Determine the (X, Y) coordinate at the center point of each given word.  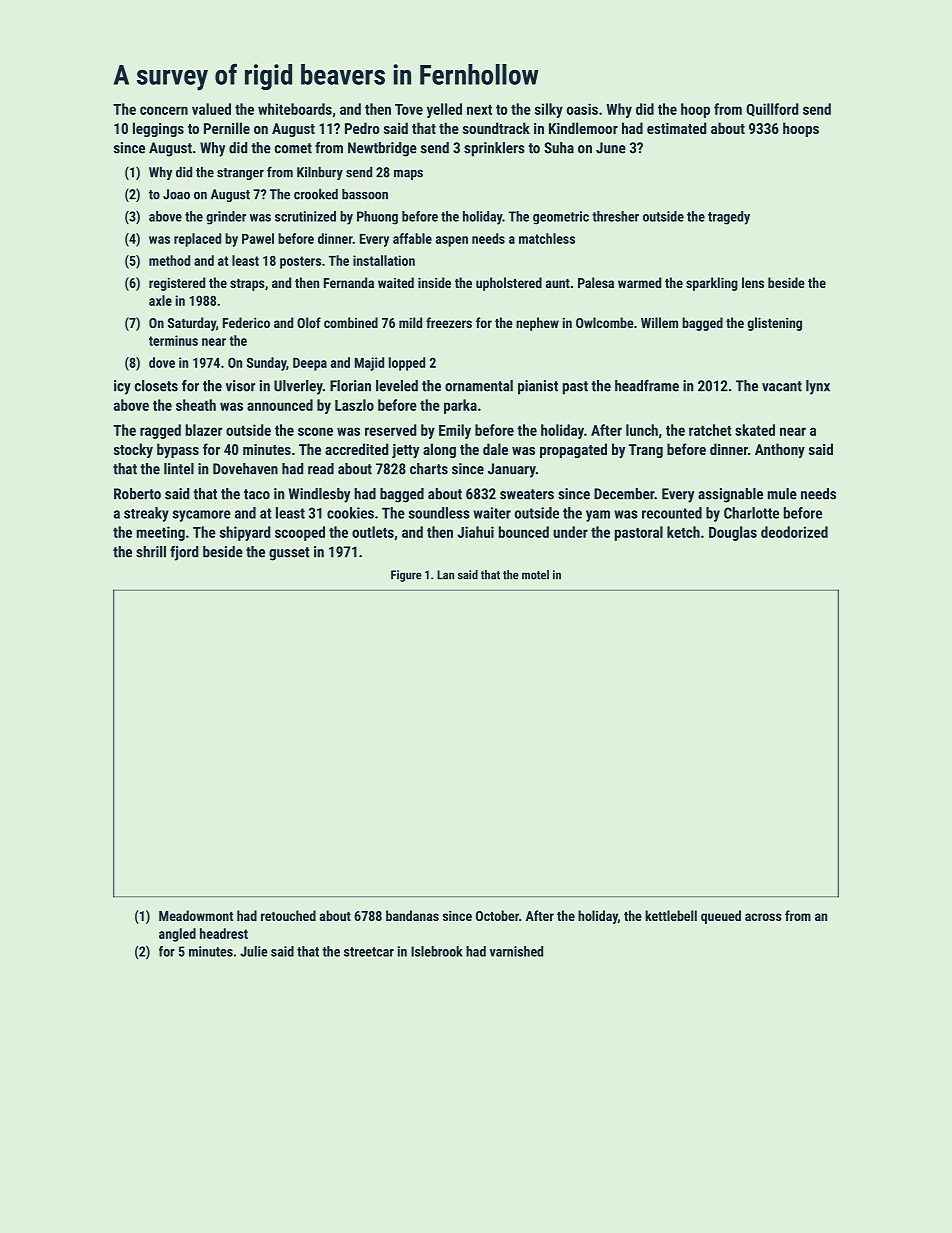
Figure (406, 576)
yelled (444, 110)
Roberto (137, 494)
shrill (151, 552)
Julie (254, 951)
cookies (350, 513)
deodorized (794, 532)
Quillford (772, 110)
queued (721, 917)
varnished (516, 951)
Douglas (733, 533)
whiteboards (295, 109)
